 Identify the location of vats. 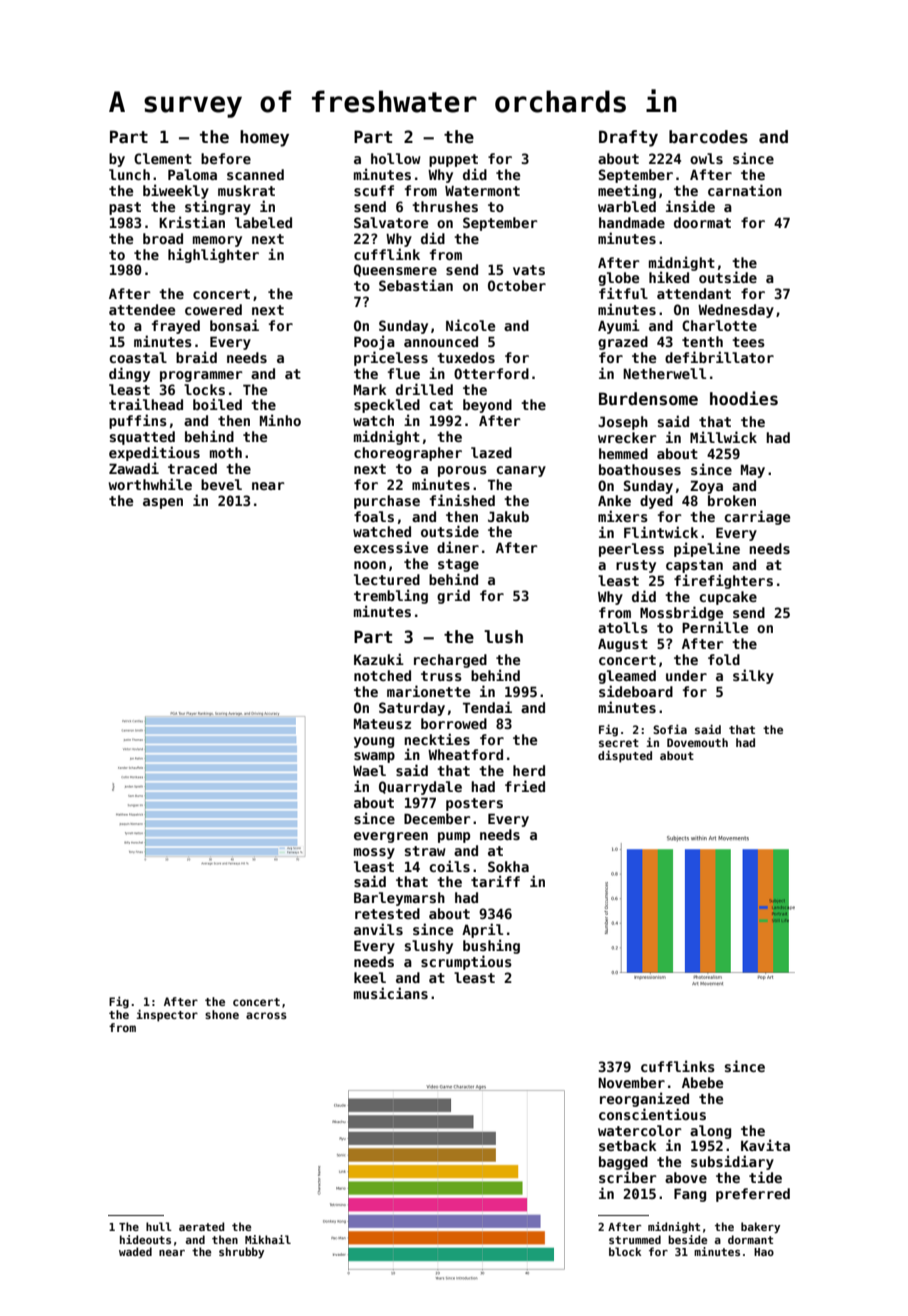
(529, 270).
